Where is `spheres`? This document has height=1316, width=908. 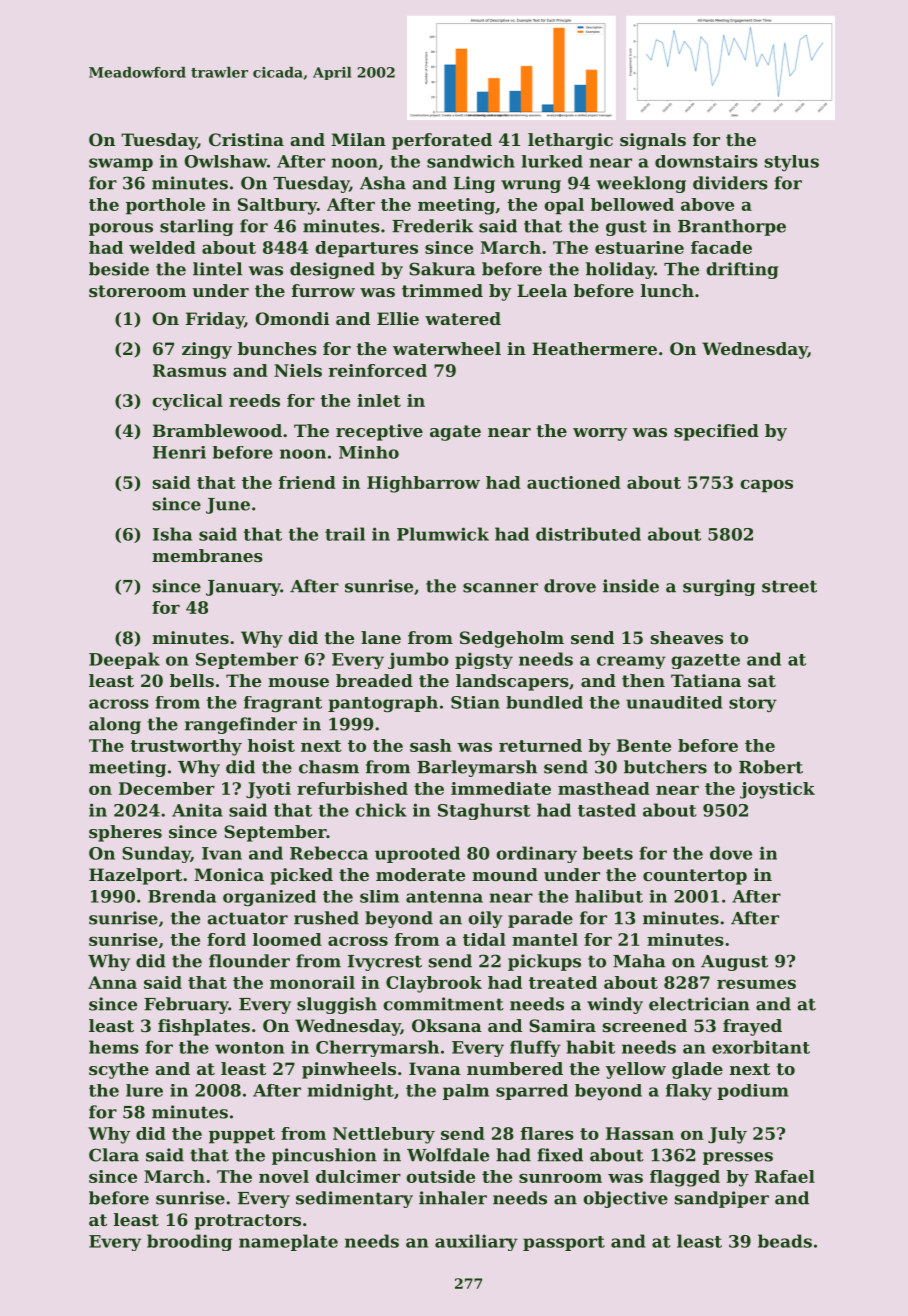
spheres is located at coordinates (125, 833).
